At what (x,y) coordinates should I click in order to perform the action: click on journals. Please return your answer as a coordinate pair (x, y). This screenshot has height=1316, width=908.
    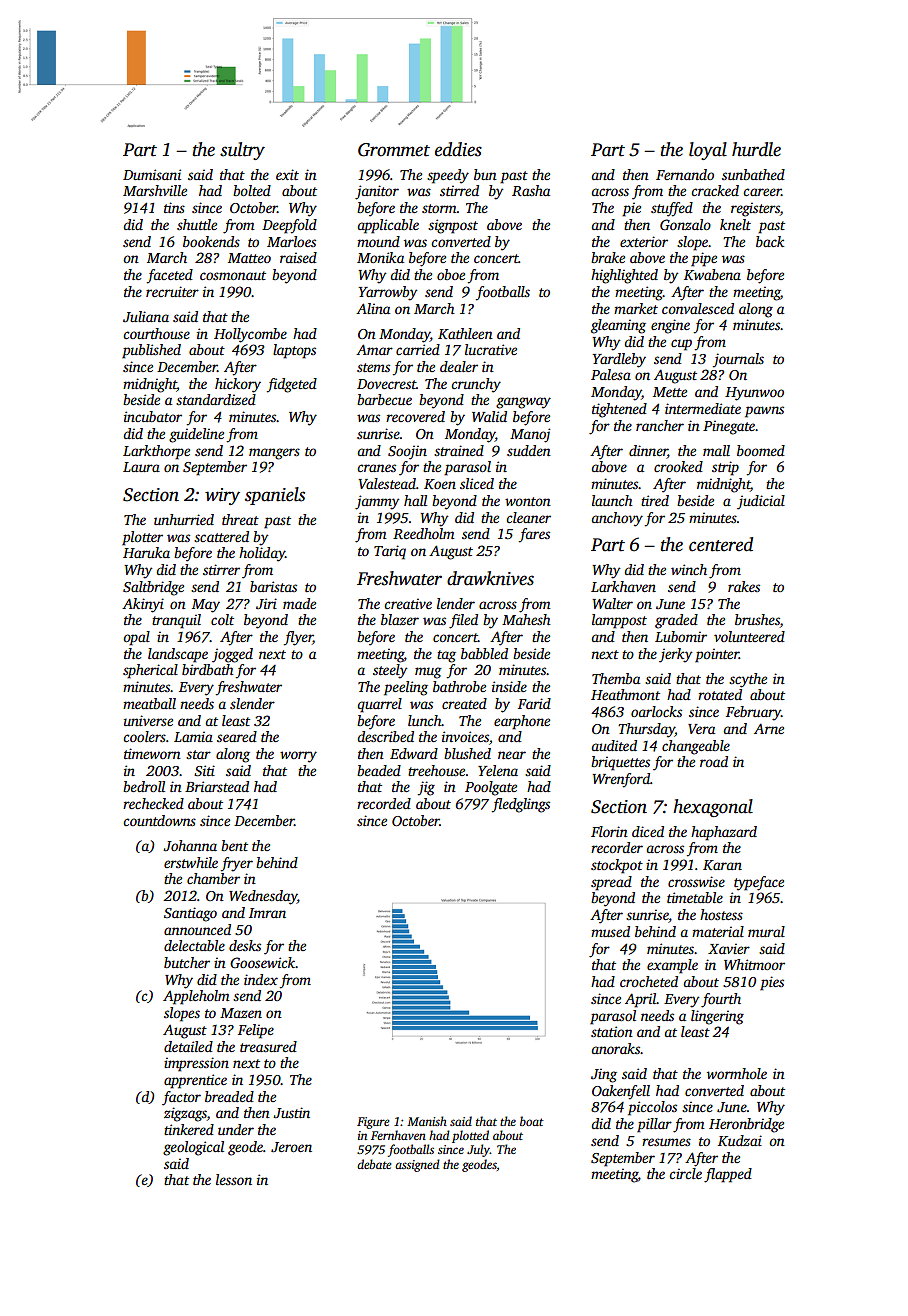
    Looking at the image, I should click on (738, 360).
